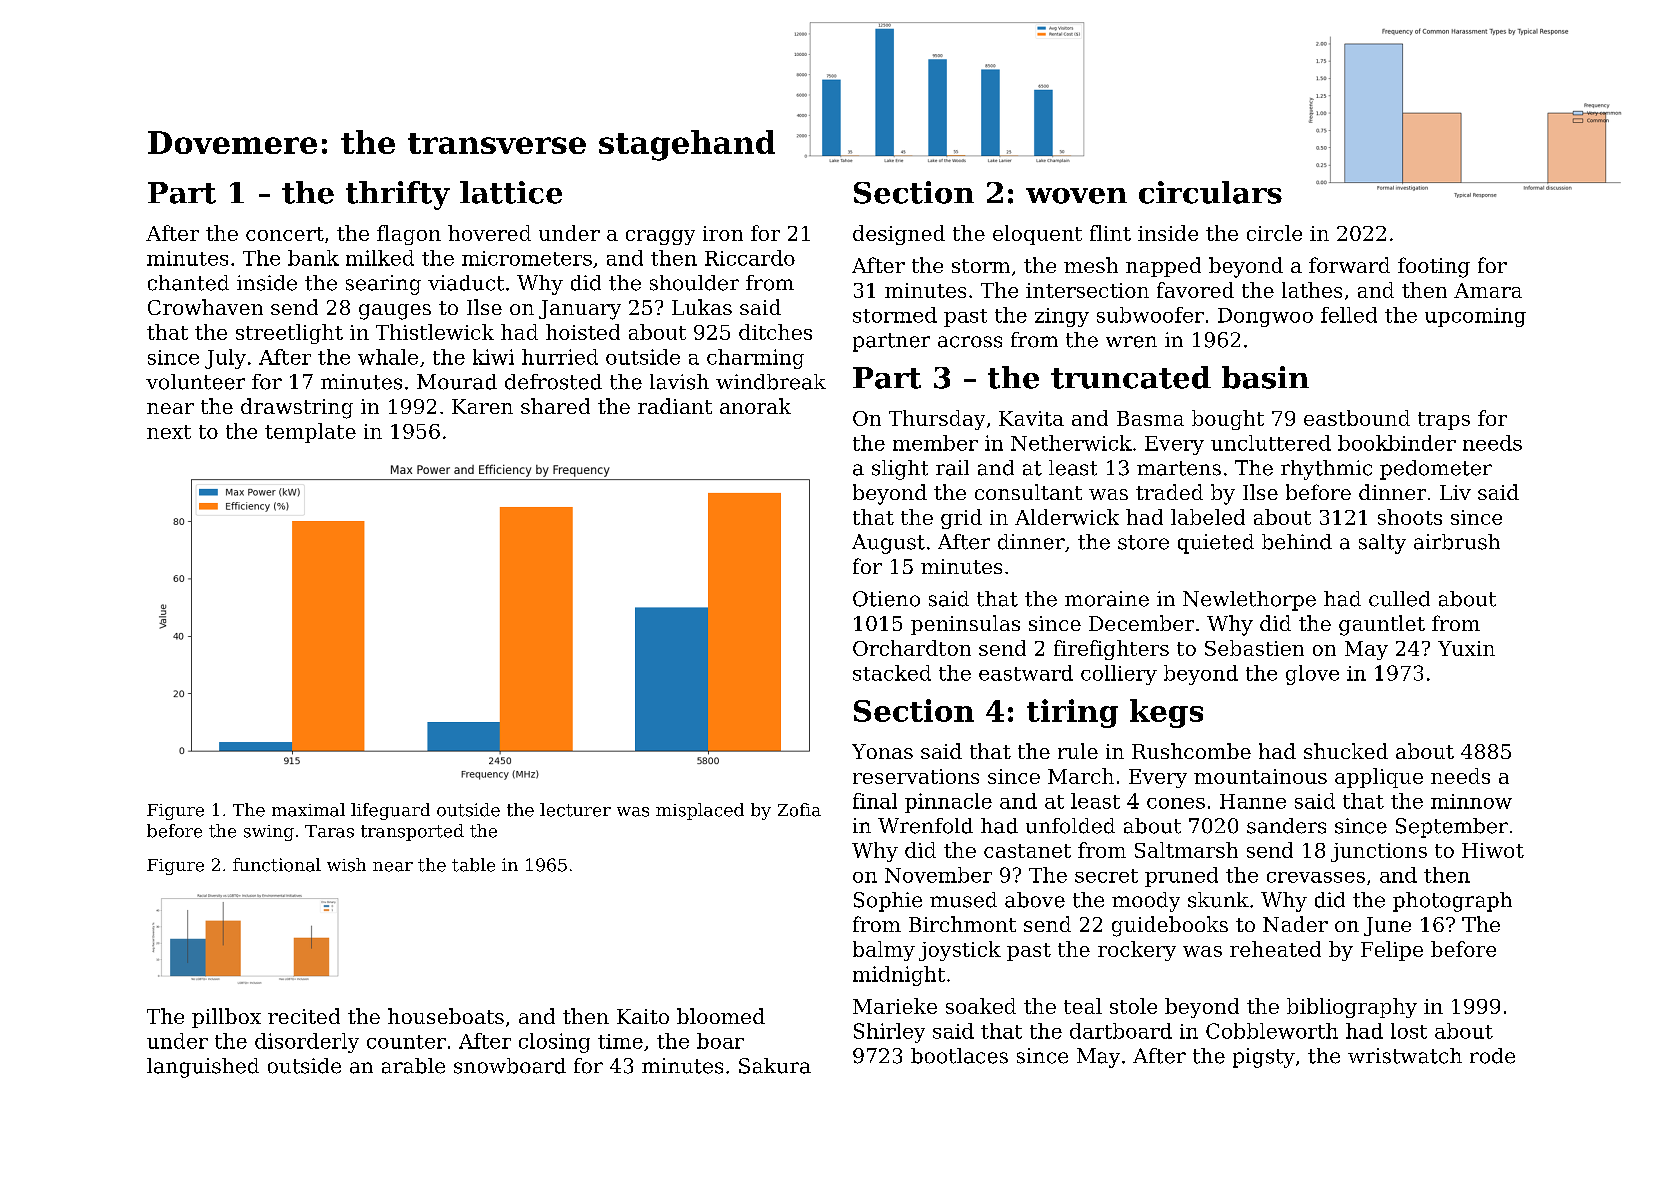 The height and width of the screenshot is (1187, 1678). What do you see at coordinates (1492, 1056) in the screenshot?
I see `rode` at bounding box center [1492, 1056].
